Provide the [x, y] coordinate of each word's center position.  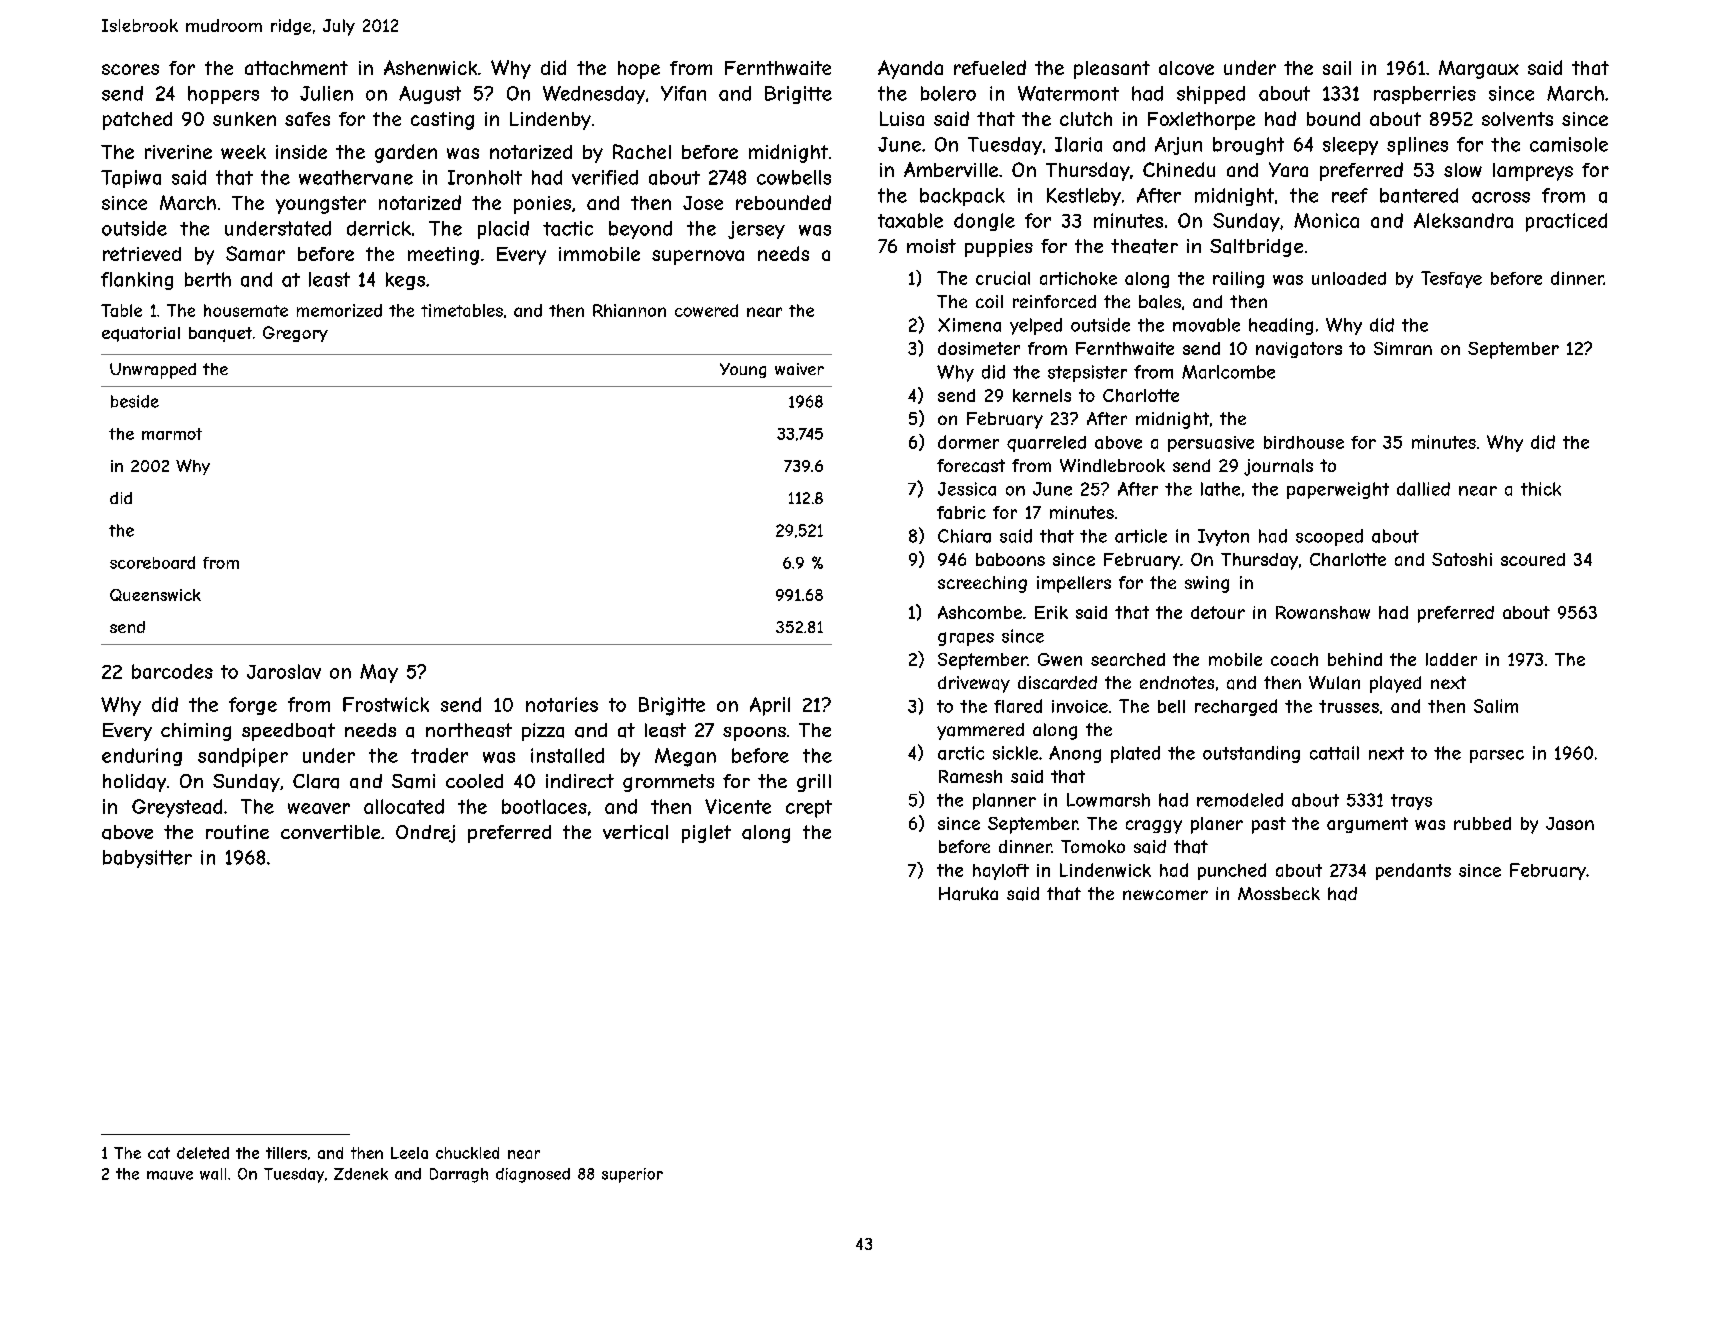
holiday [134, 783]
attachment [296, 68]
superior [632, 1175]
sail [1337, 68]
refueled [990, 67]
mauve [170, 1175]
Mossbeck [1279, 893]
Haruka [968, 894]
